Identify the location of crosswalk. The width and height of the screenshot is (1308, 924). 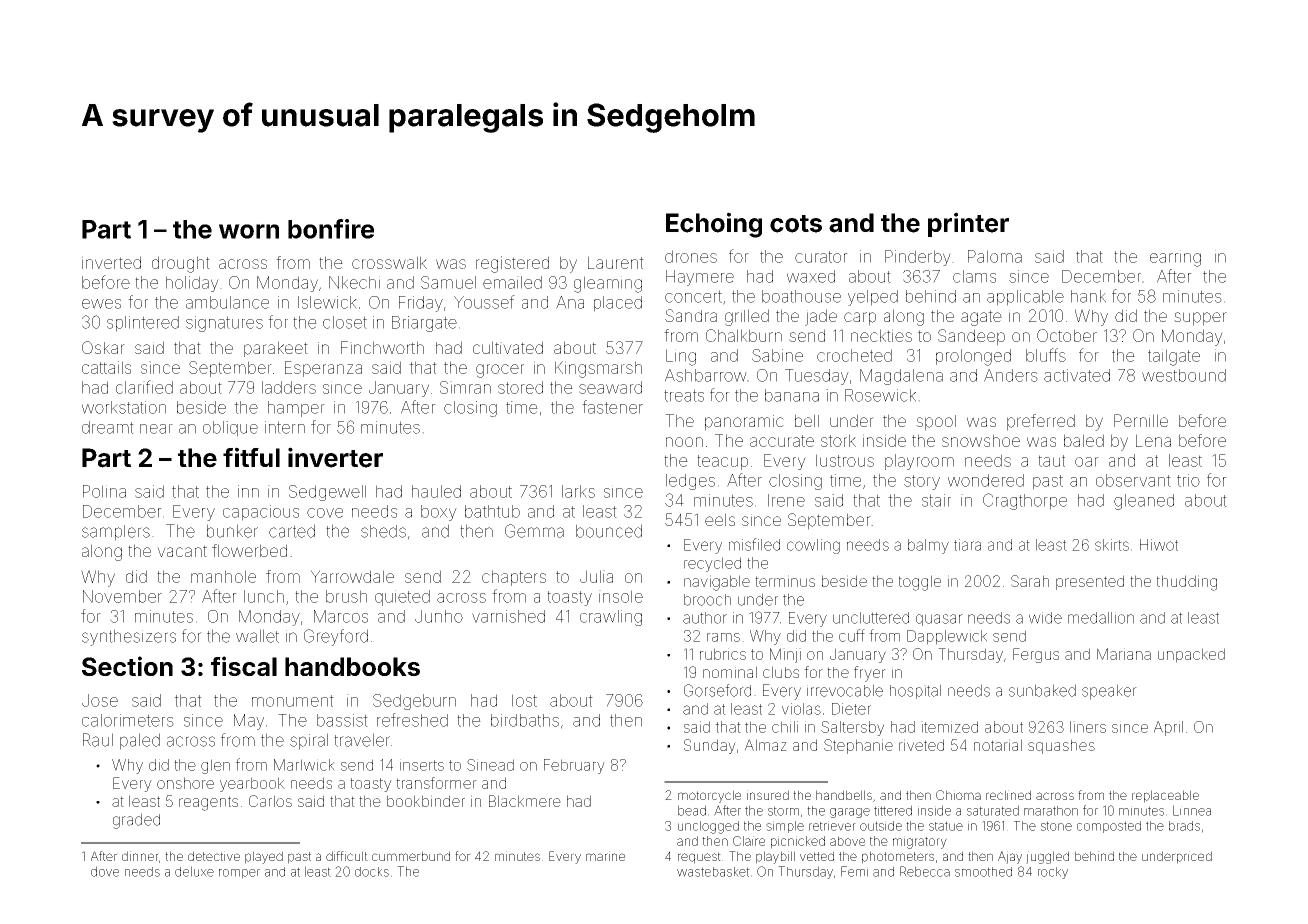
(389, 262).
